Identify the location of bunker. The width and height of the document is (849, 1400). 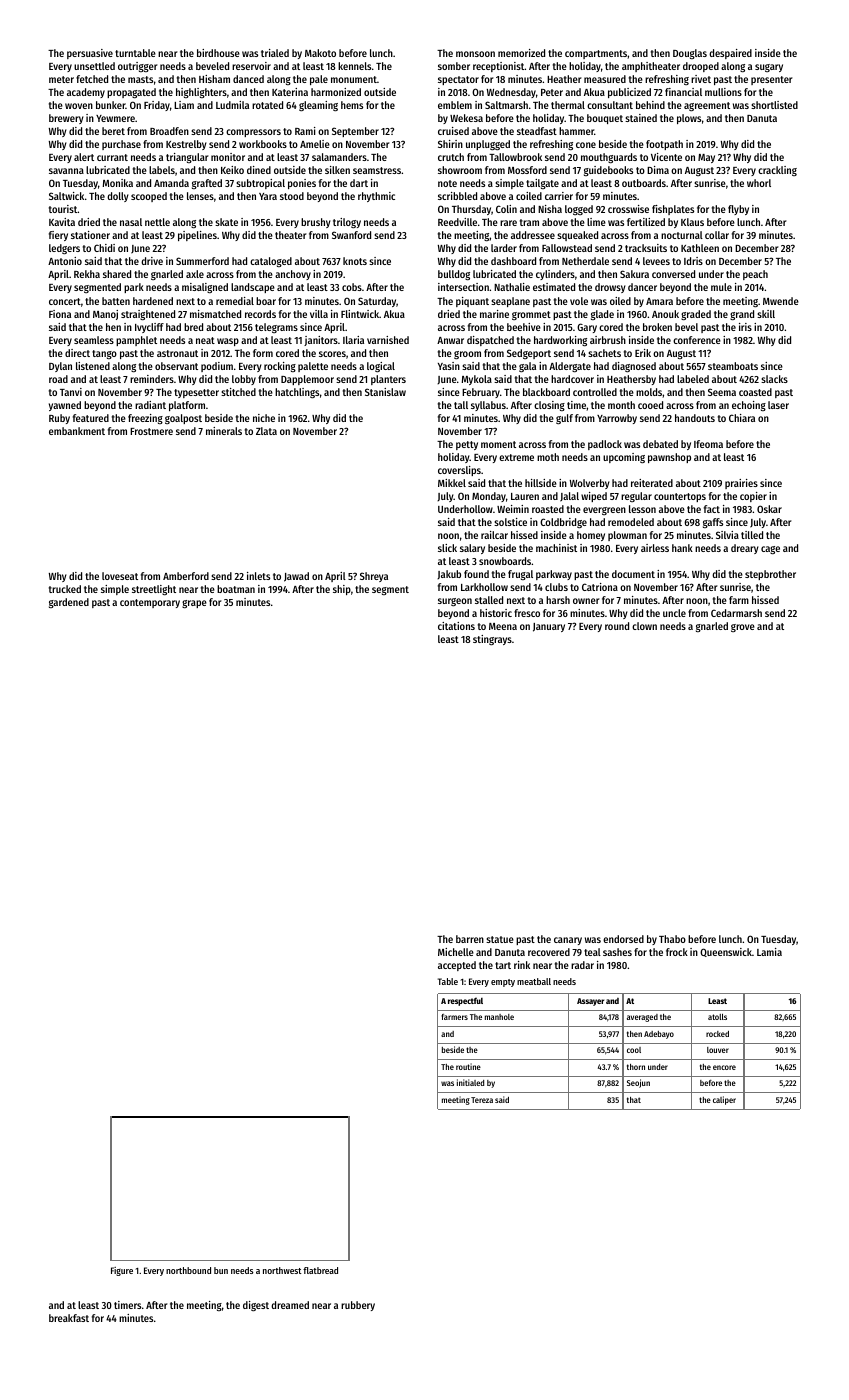
(111, 105).
